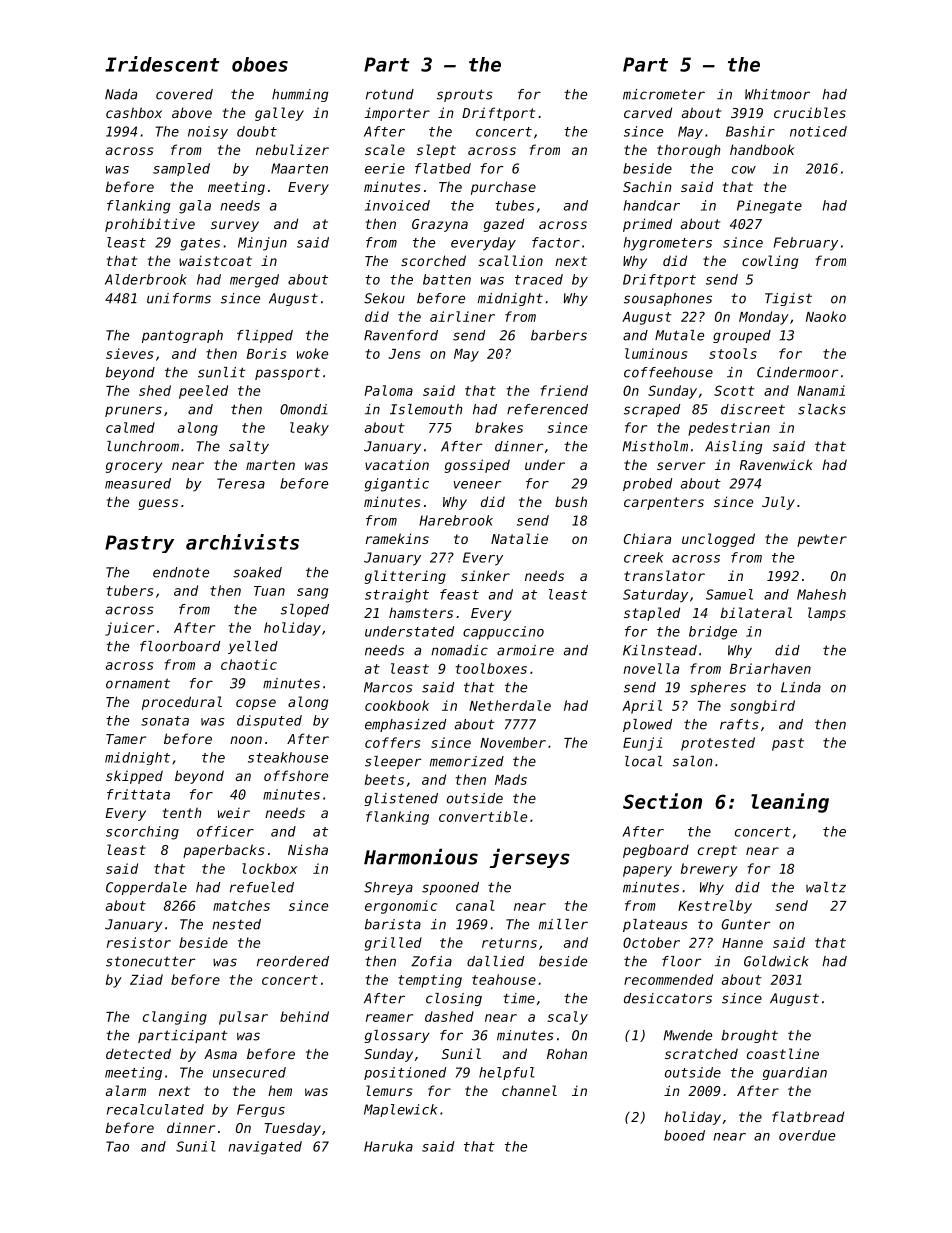  Describe the element at coordinates (292, 149) in the document. I see `nebulizer` at that location.
